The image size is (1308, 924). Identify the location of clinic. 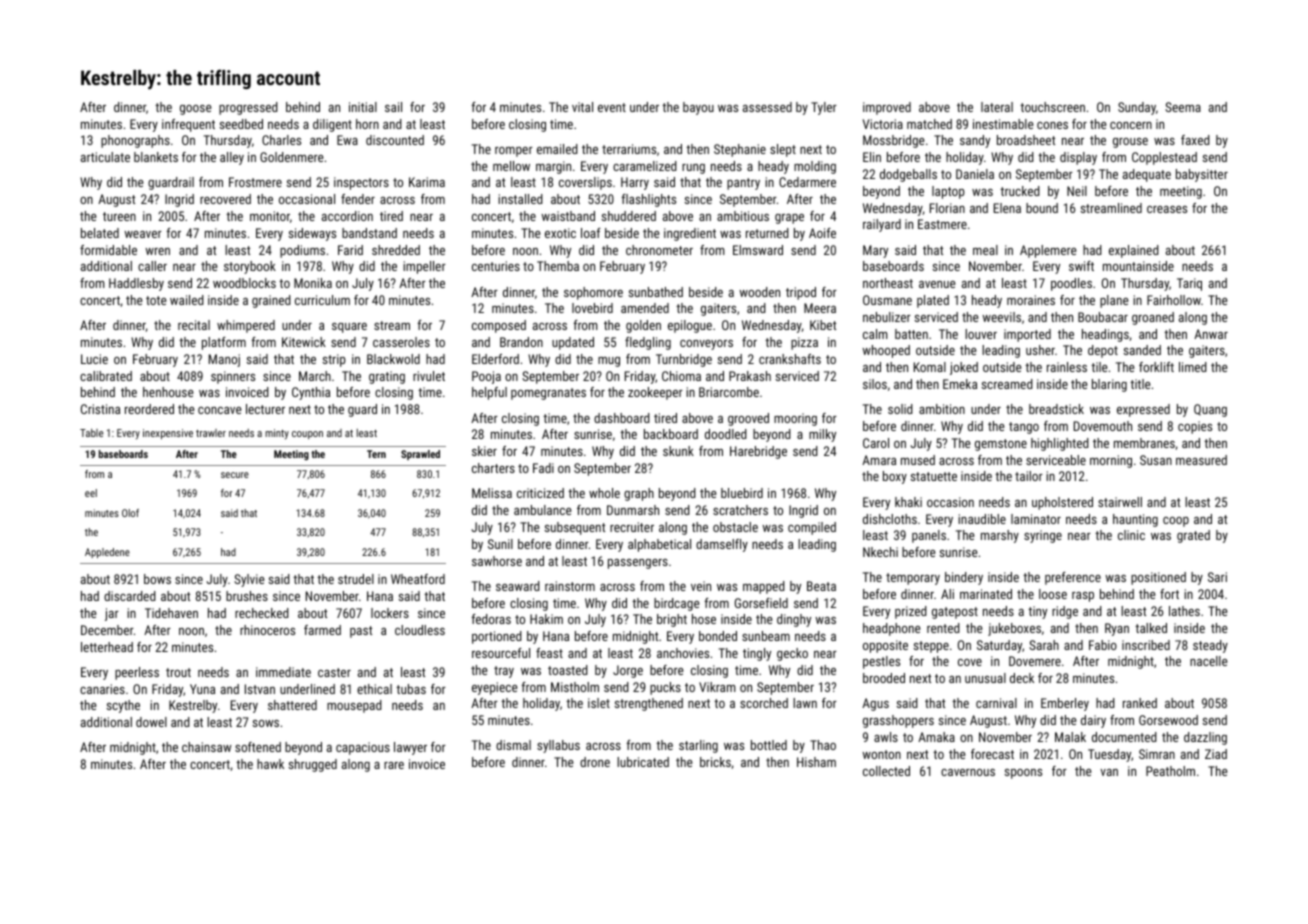
(1131, 535).
